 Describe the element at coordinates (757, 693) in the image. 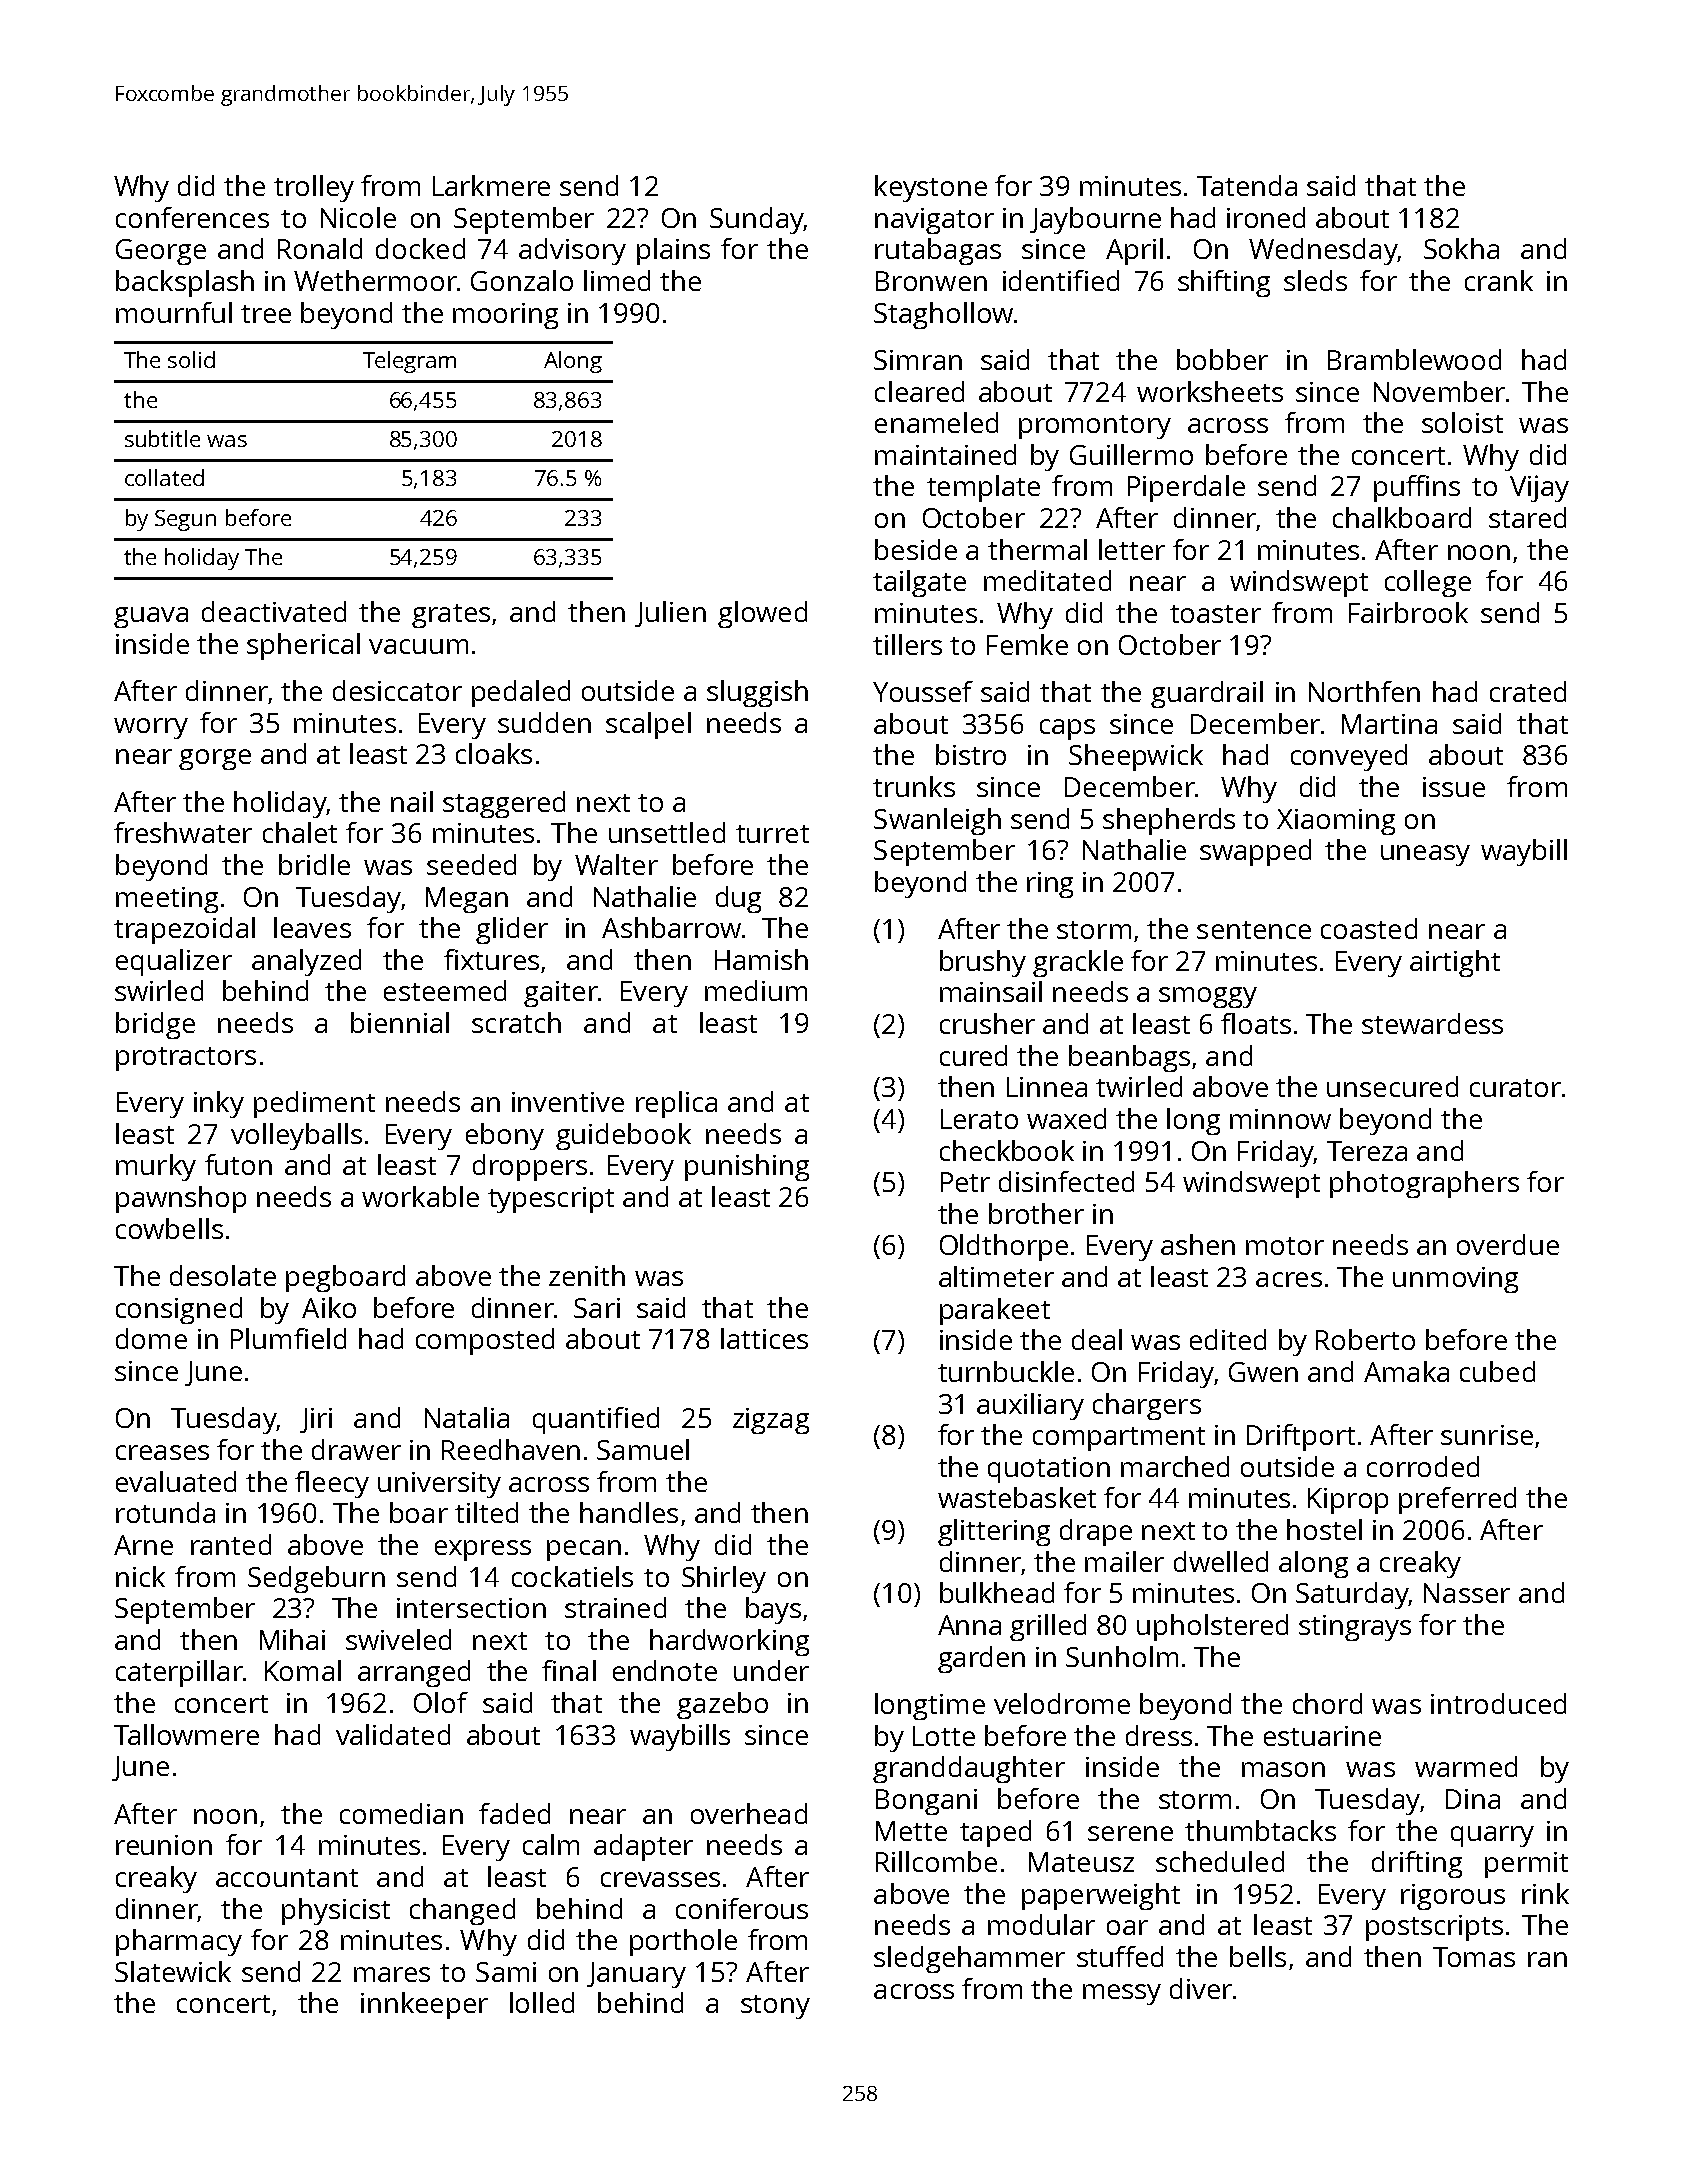

I see `sluggish` at that location.
